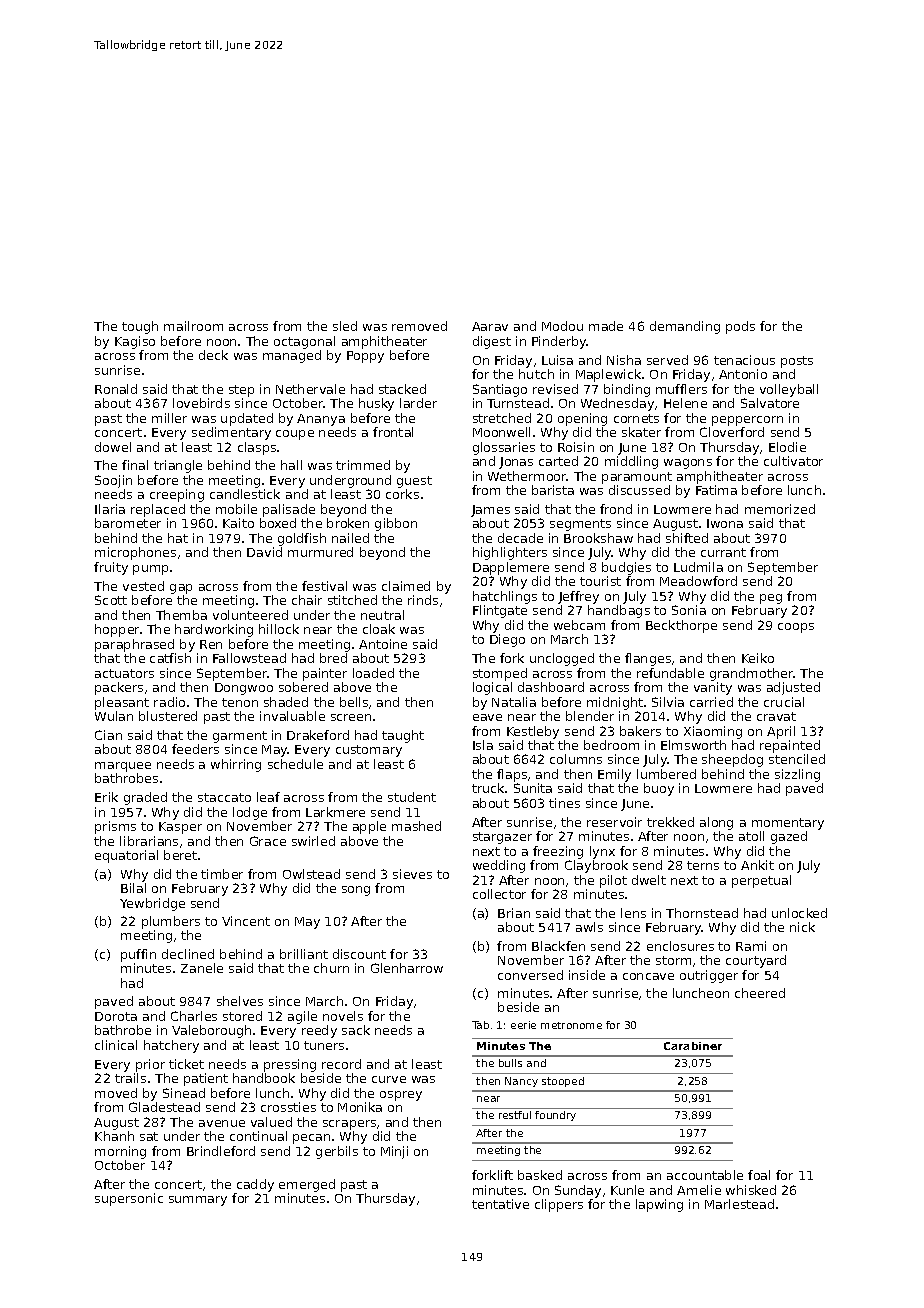 The width and height of the screenshot is (924, 1308). Describe the element at coordinates (789, 390) in the screenshot. I see `volleyball` at that location.
